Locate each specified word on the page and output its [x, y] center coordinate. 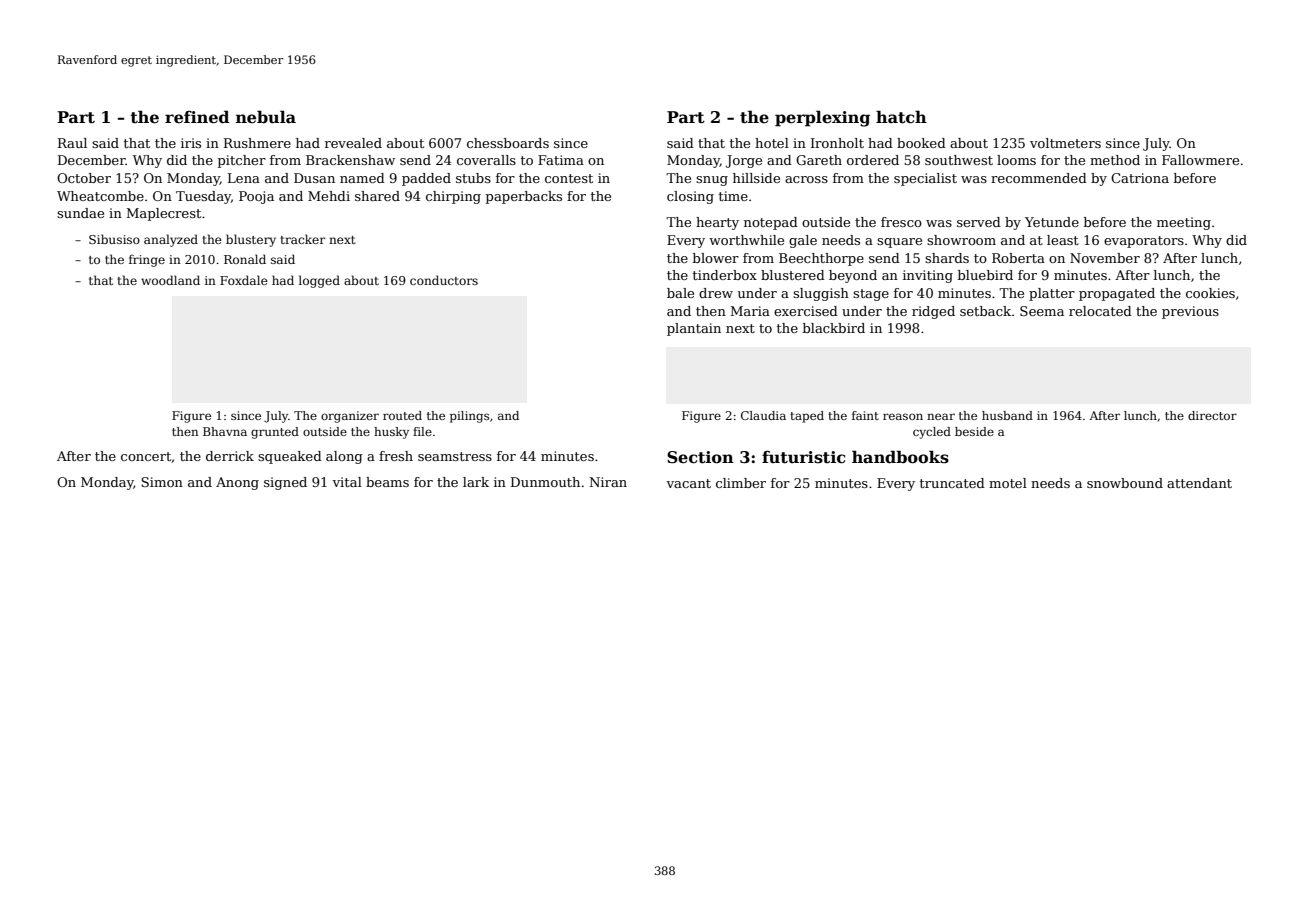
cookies [1210, 293]
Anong [237, 483]
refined [197, 117]
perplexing [822, 118]
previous [1190, 312]
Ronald [245, 259]
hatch [901, 117]
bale [680, 293]
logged [319, 281]
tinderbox [725, 275]
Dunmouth [545, 482]
